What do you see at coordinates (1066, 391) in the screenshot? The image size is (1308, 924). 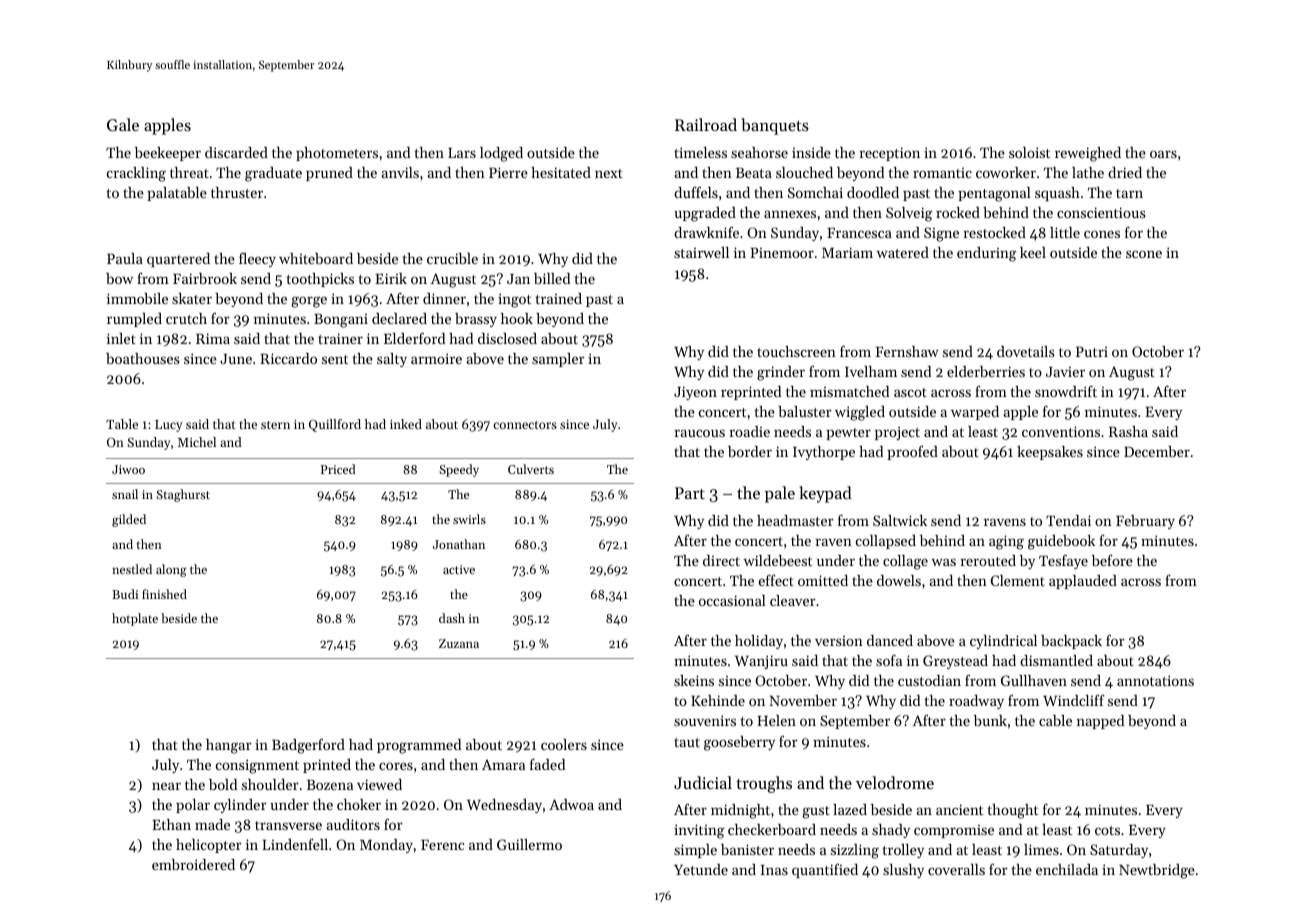 I see `snowdrift` at bounding box center [1066, 391].
